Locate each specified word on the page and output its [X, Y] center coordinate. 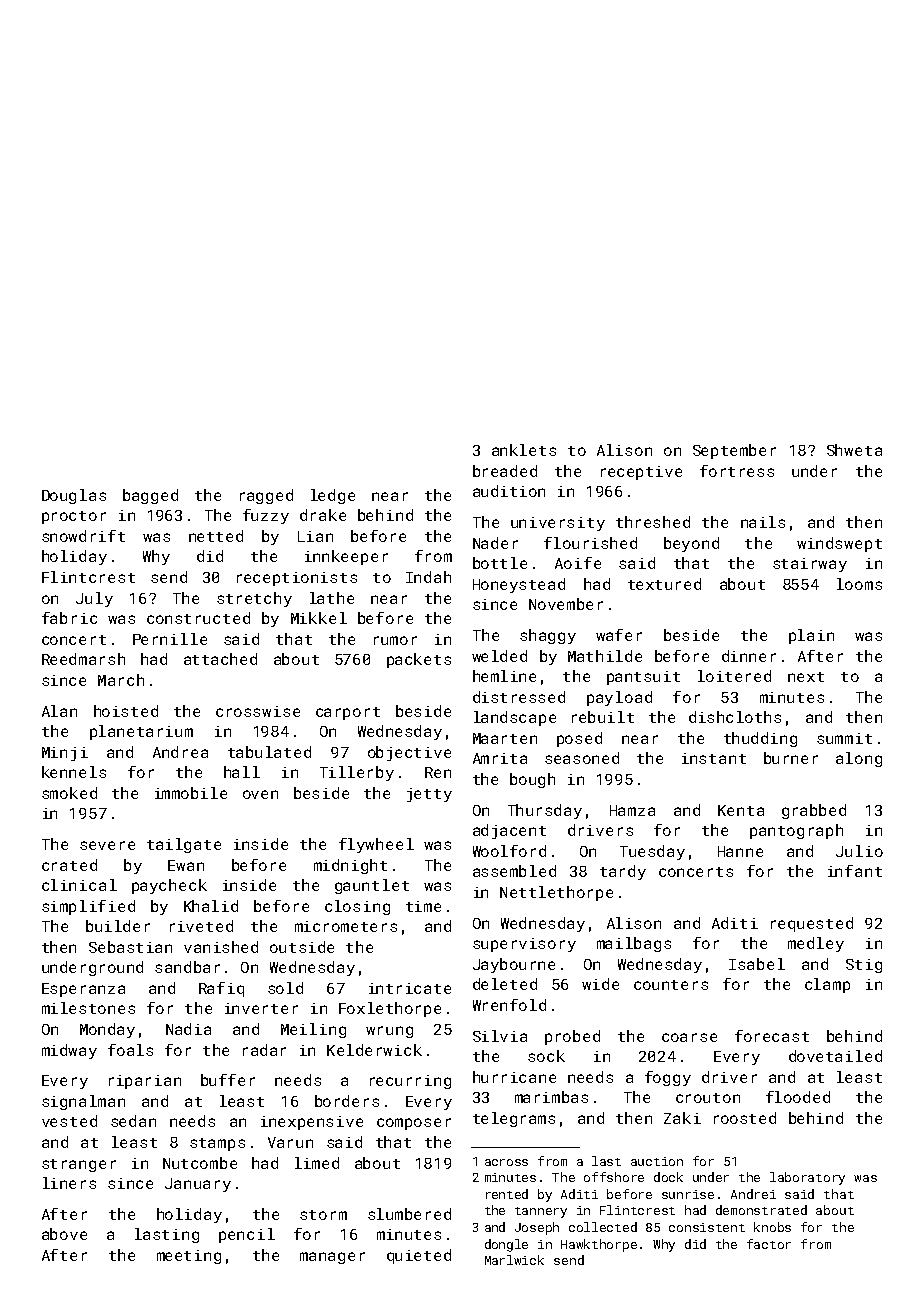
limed [317, 1163]
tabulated [269, 752]
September [734, 451]
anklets [524, 450]
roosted [745, 1118]
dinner [749, 656]
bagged [150, 496]
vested [69, 1121]
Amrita [500, 758]
